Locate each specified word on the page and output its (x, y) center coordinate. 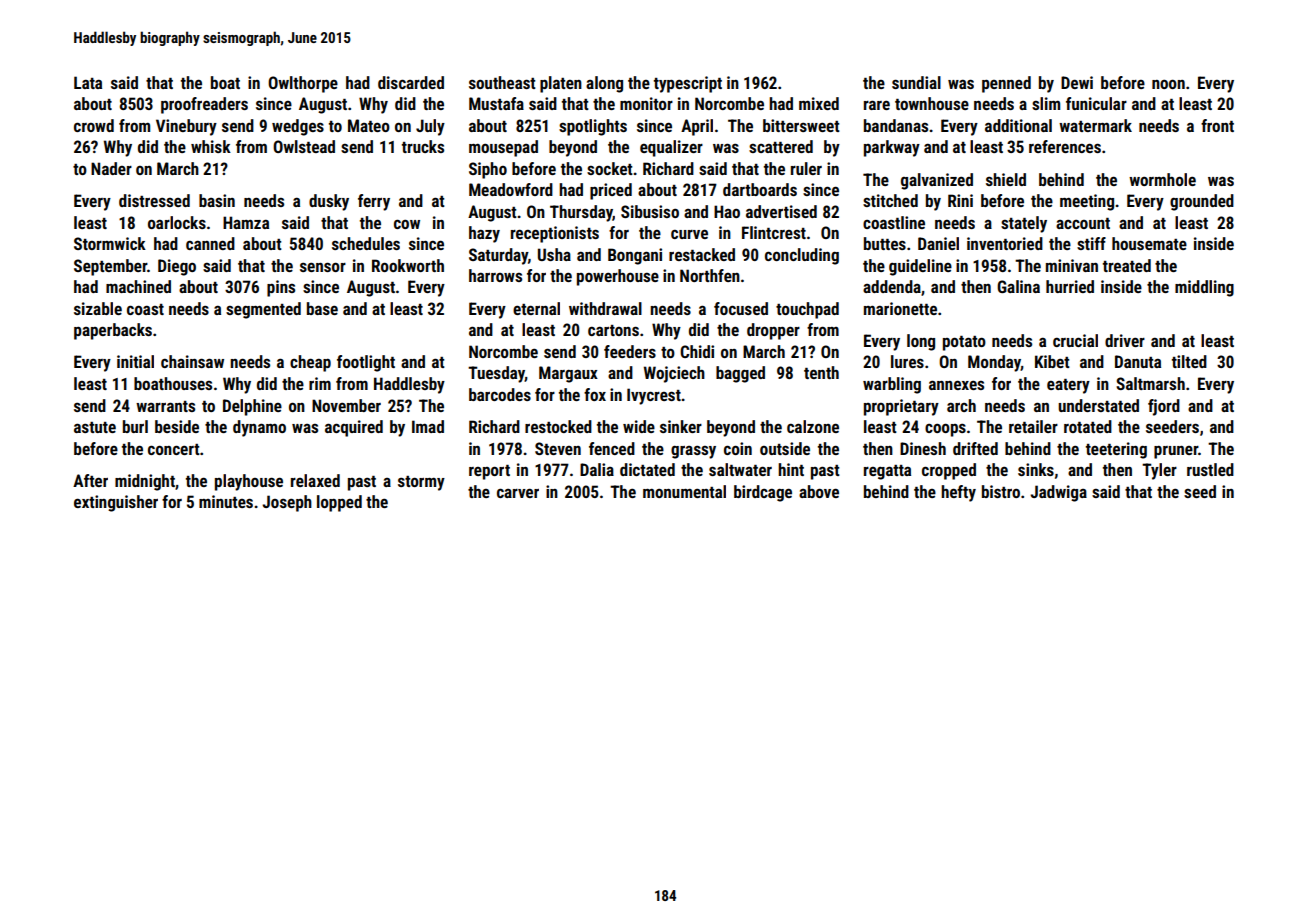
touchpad (807, 310)
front (1217, 125)
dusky (329, 202)
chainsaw (192, 361)
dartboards (760, 189)
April (697, 127)
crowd (94, 125)
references (1065, 146)
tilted (1189, 361)
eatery (1068, 386)
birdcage (763, 493)
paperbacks (113, 331)
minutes (226, 501)
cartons (613, 330)
